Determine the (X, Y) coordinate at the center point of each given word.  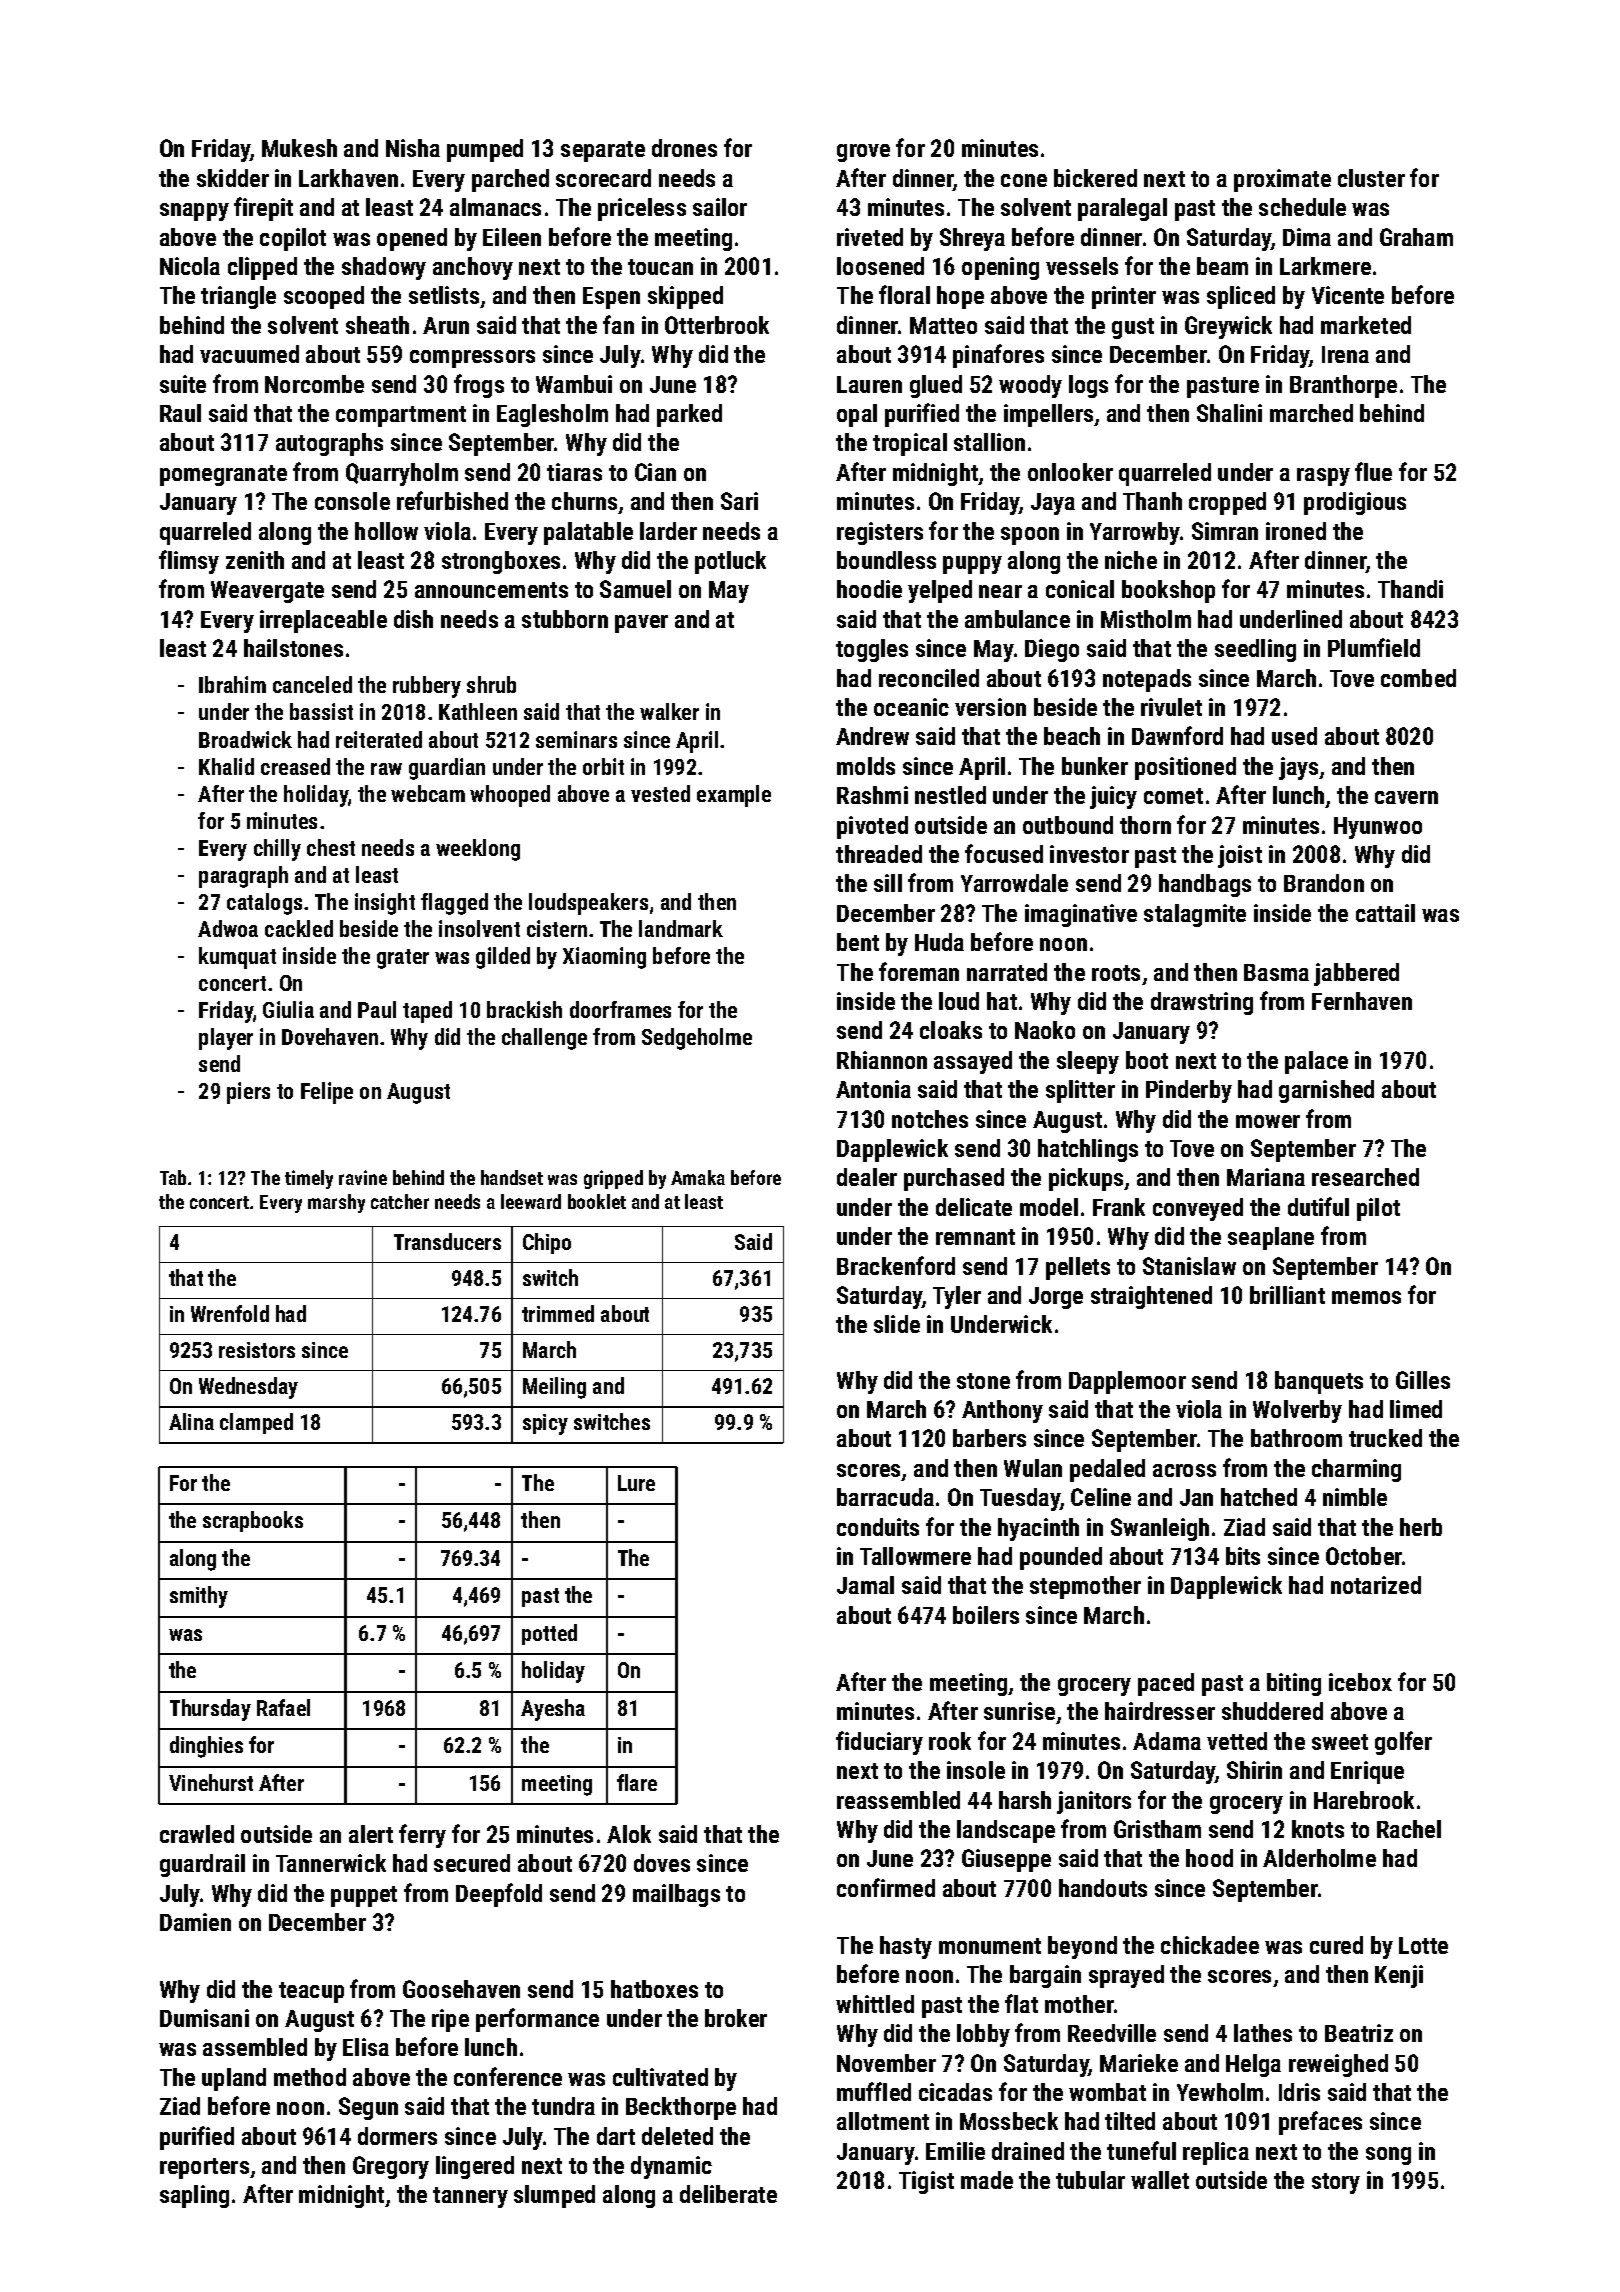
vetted (1237, 1741)
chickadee (1210, 1945)
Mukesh (299, 148)
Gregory (391, 2167)
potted (549, 1634)
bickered (1095, 178)
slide (897, 1324)
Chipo (547, 1243)
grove (863, 153)
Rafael (283, 1707)
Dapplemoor (1127, 1382)
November (886, 2063)
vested (660, 793)
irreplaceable (323, 621)
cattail (1385, 913)
